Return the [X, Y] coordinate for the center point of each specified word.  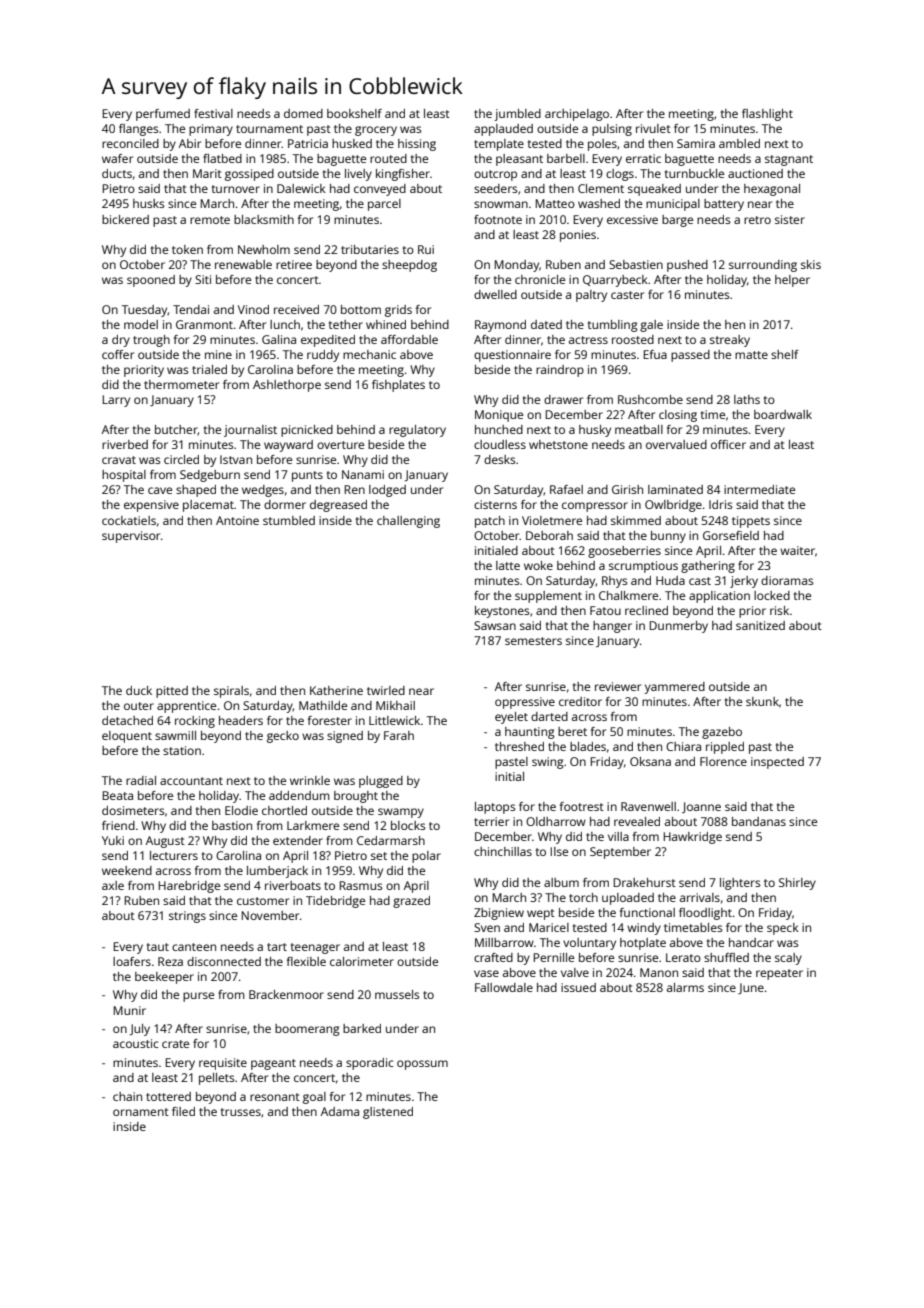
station [182, 750]
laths [747, 399]
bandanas [759, 821]
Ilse [559, 851]
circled [181, 459]
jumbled [517, 115]
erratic [643, 158]
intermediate [759, 489]
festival [213, 113]
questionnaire [512, 356]
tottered [168, 1096]
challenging [408, 522]
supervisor [131, 537]
